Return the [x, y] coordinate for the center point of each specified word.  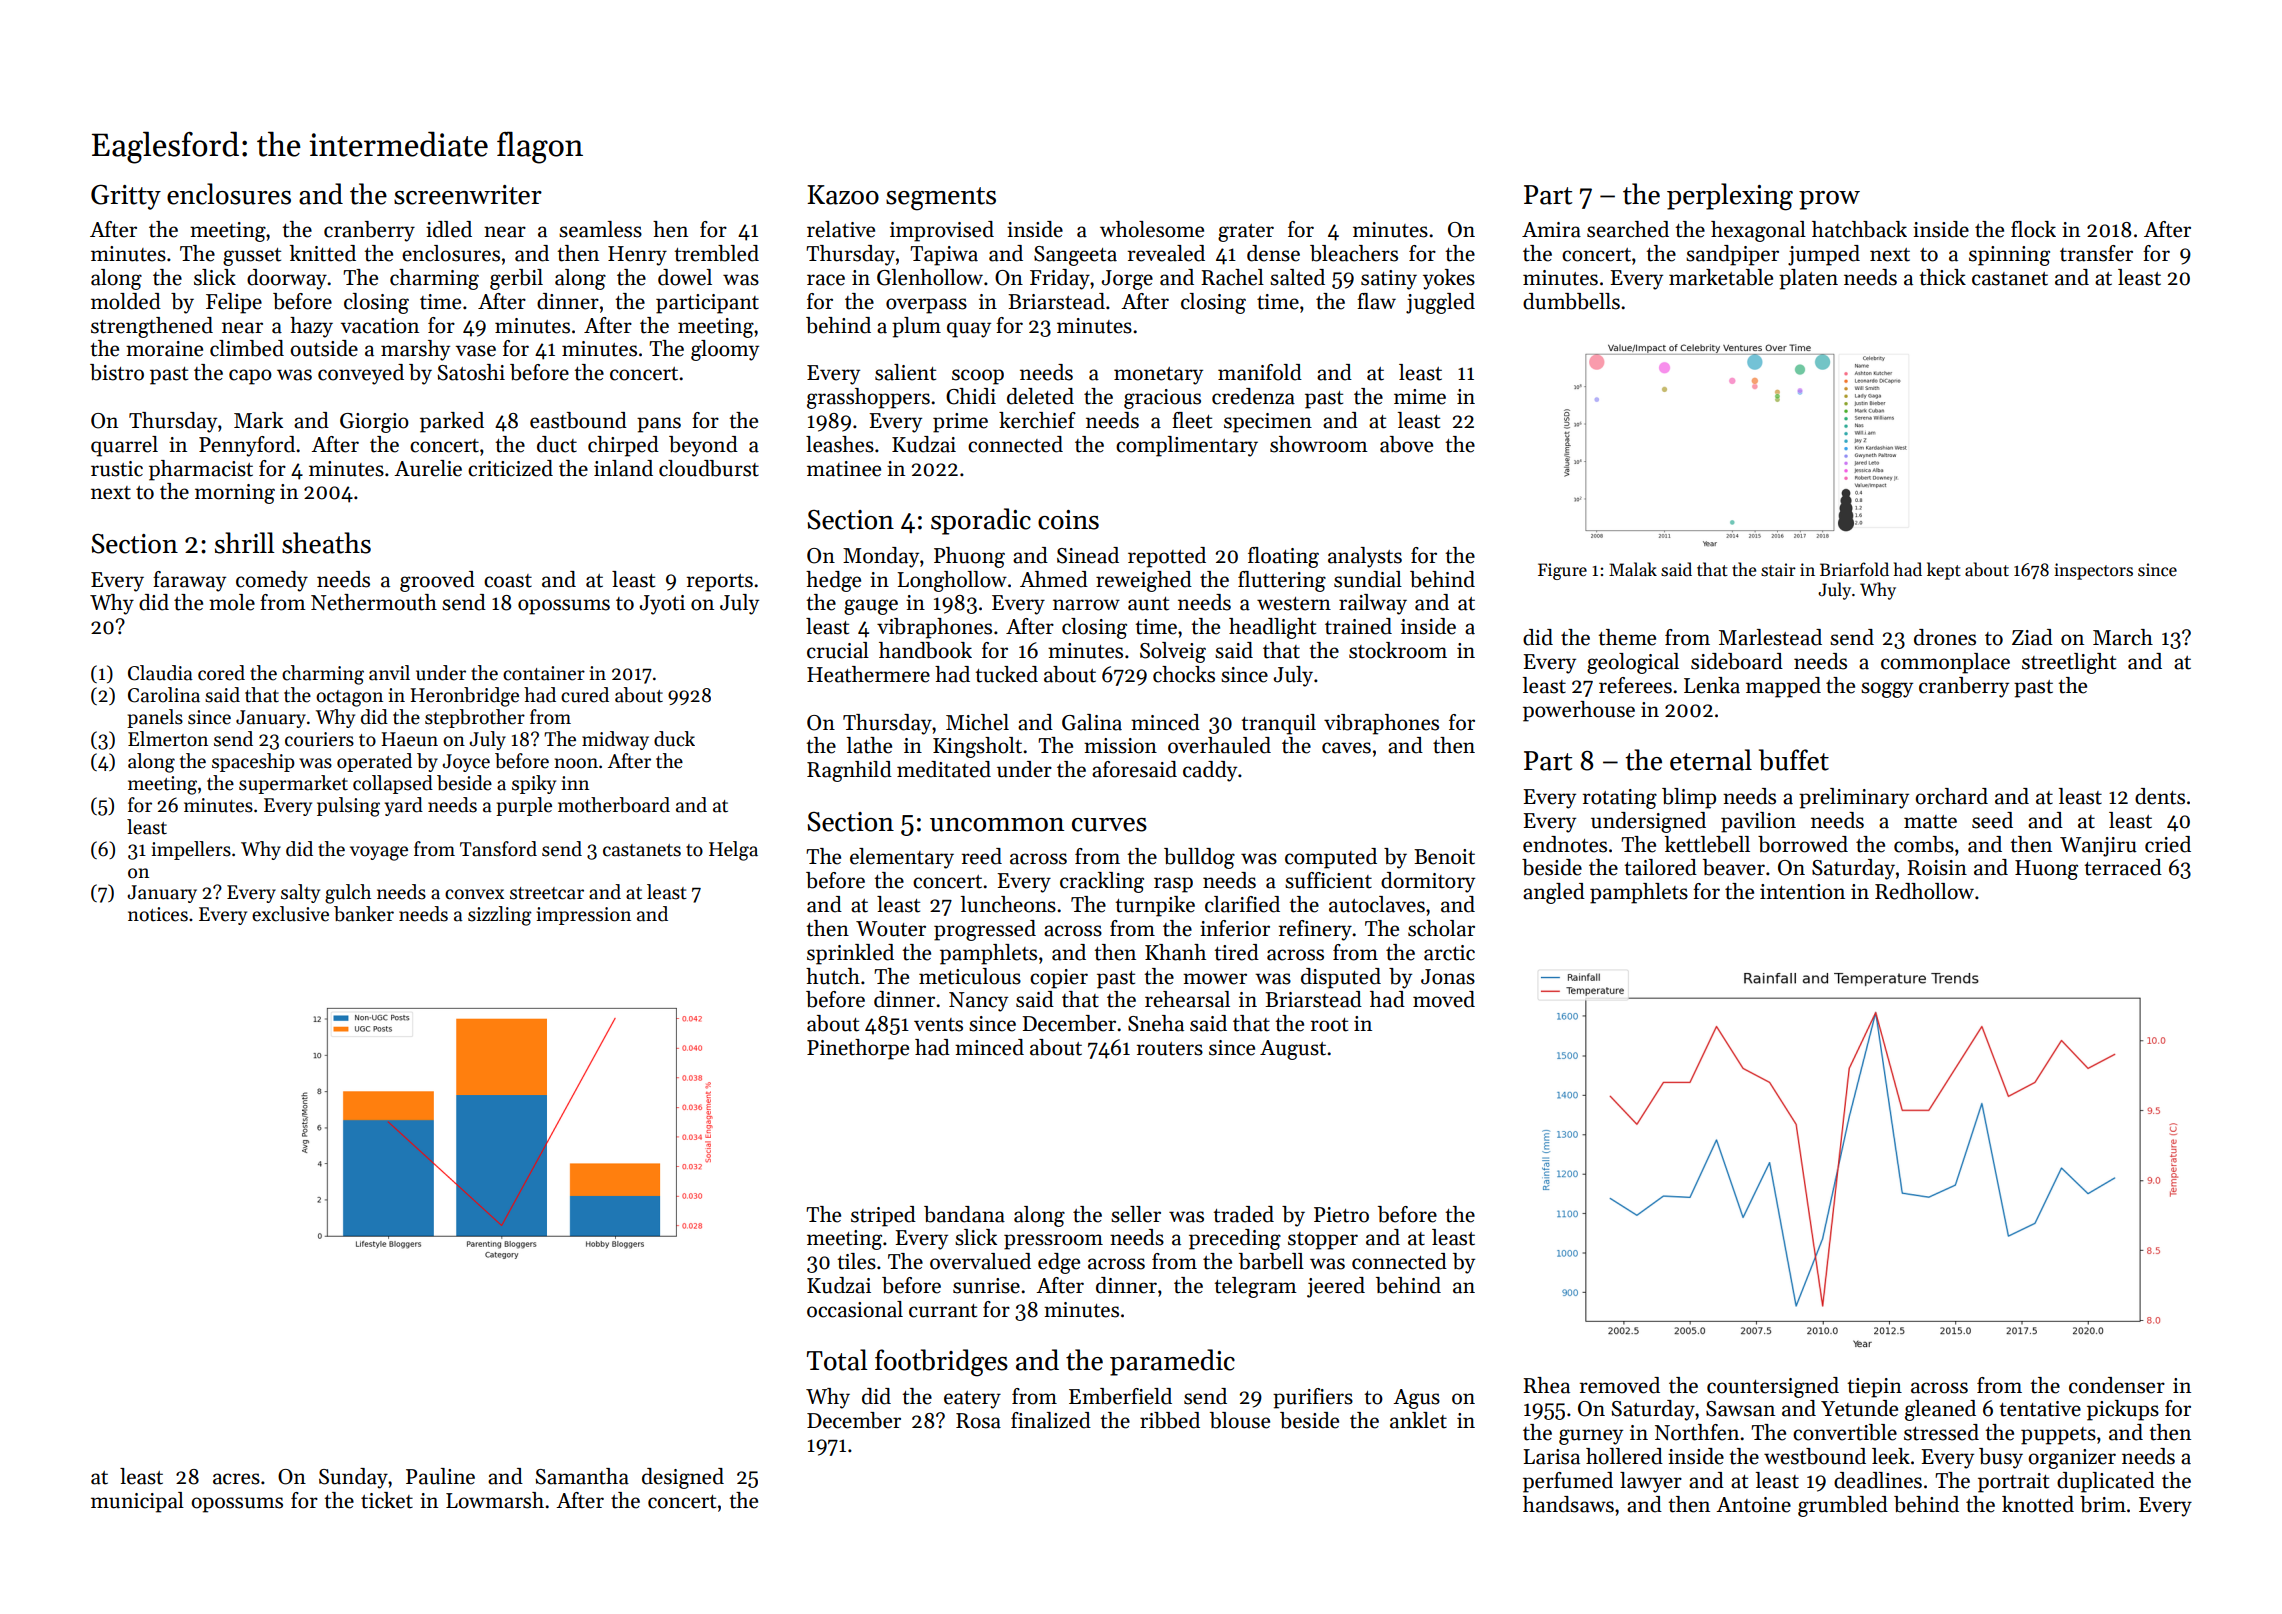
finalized [1051, 1420]
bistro [117, 372]
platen [1808, 279]
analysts [1365, 557]
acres [236, 1479]
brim [2103, 1504]
